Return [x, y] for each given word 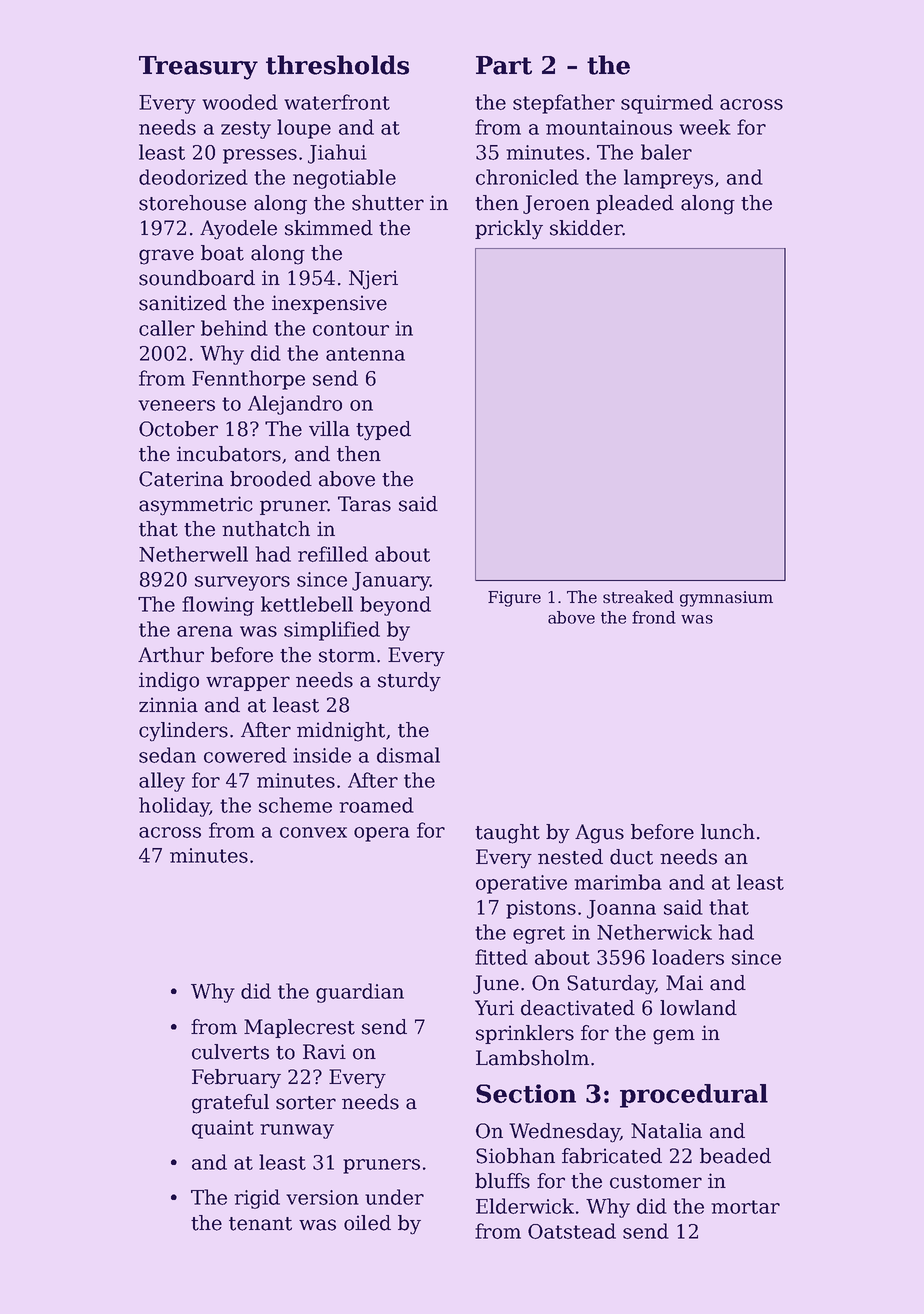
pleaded [635, 204]
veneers [176, 405]
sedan [167, 755]
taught [507, 834]
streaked [638, 597]
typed [383, 431]
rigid [257, 1199]
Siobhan [515, 1156]
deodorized [193, 177]
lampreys [668, 179]
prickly [509, 230]
